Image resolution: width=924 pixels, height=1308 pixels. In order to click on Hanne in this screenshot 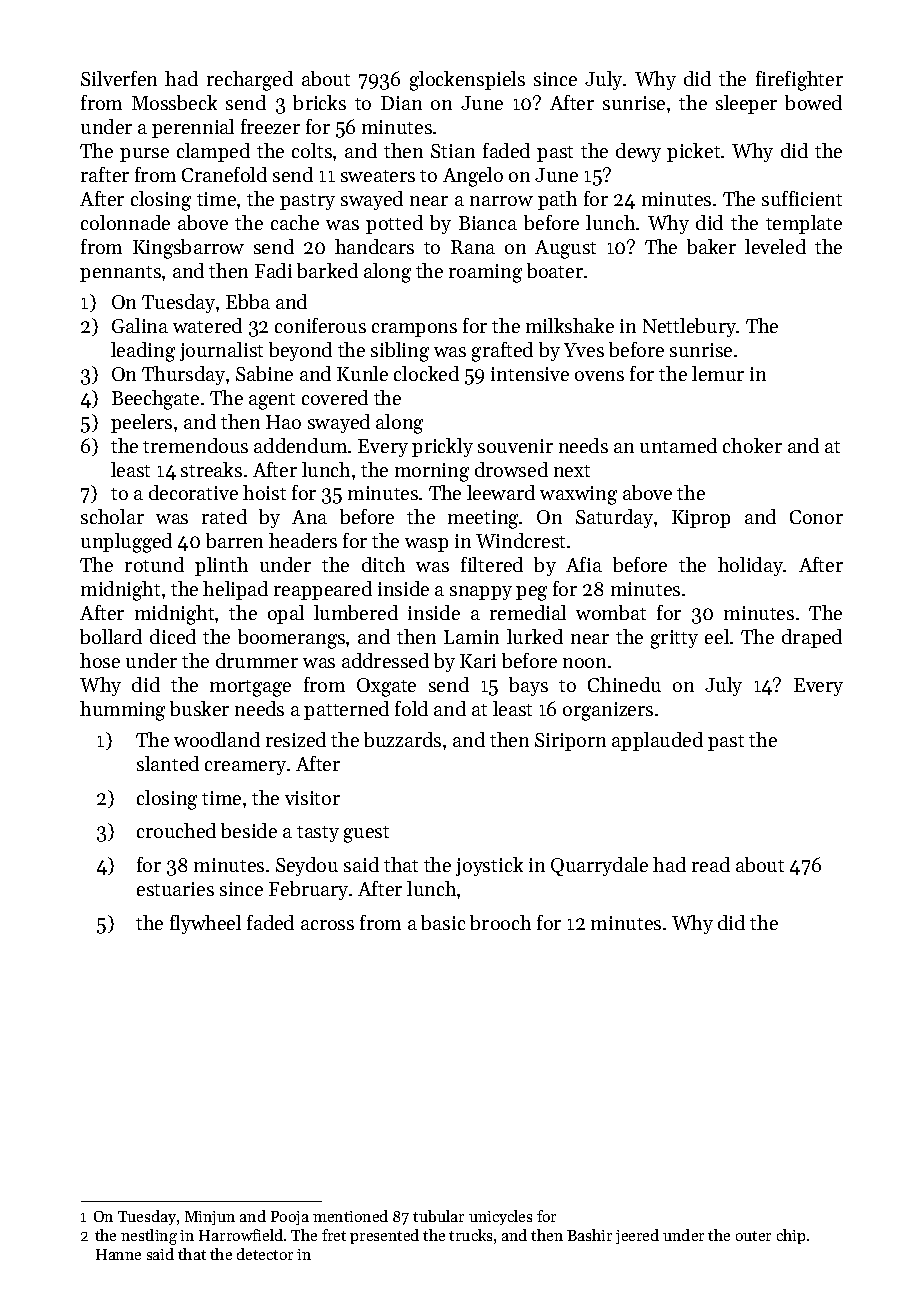, I will do `click(118, 1254)`.
